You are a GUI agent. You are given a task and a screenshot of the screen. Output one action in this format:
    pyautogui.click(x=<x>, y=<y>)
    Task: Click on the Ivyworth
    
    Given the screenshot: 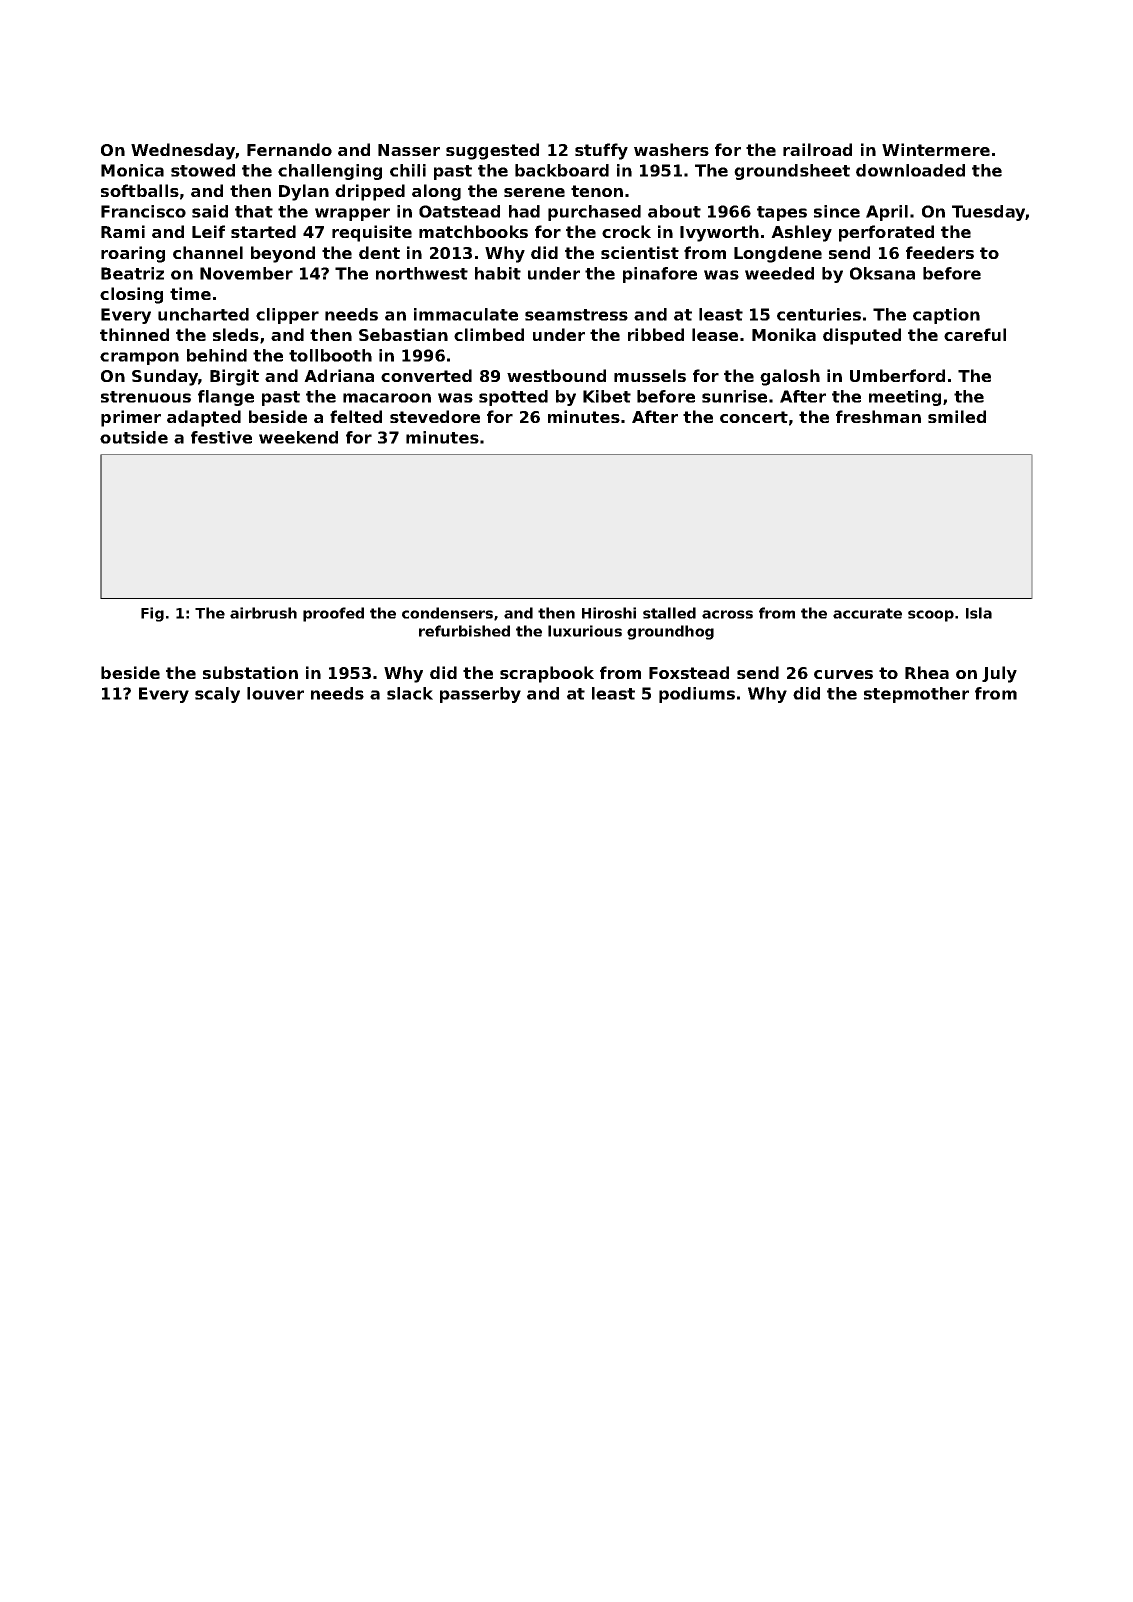 What is the action you would take?
    pyautogui.click(x=719, y=233)
